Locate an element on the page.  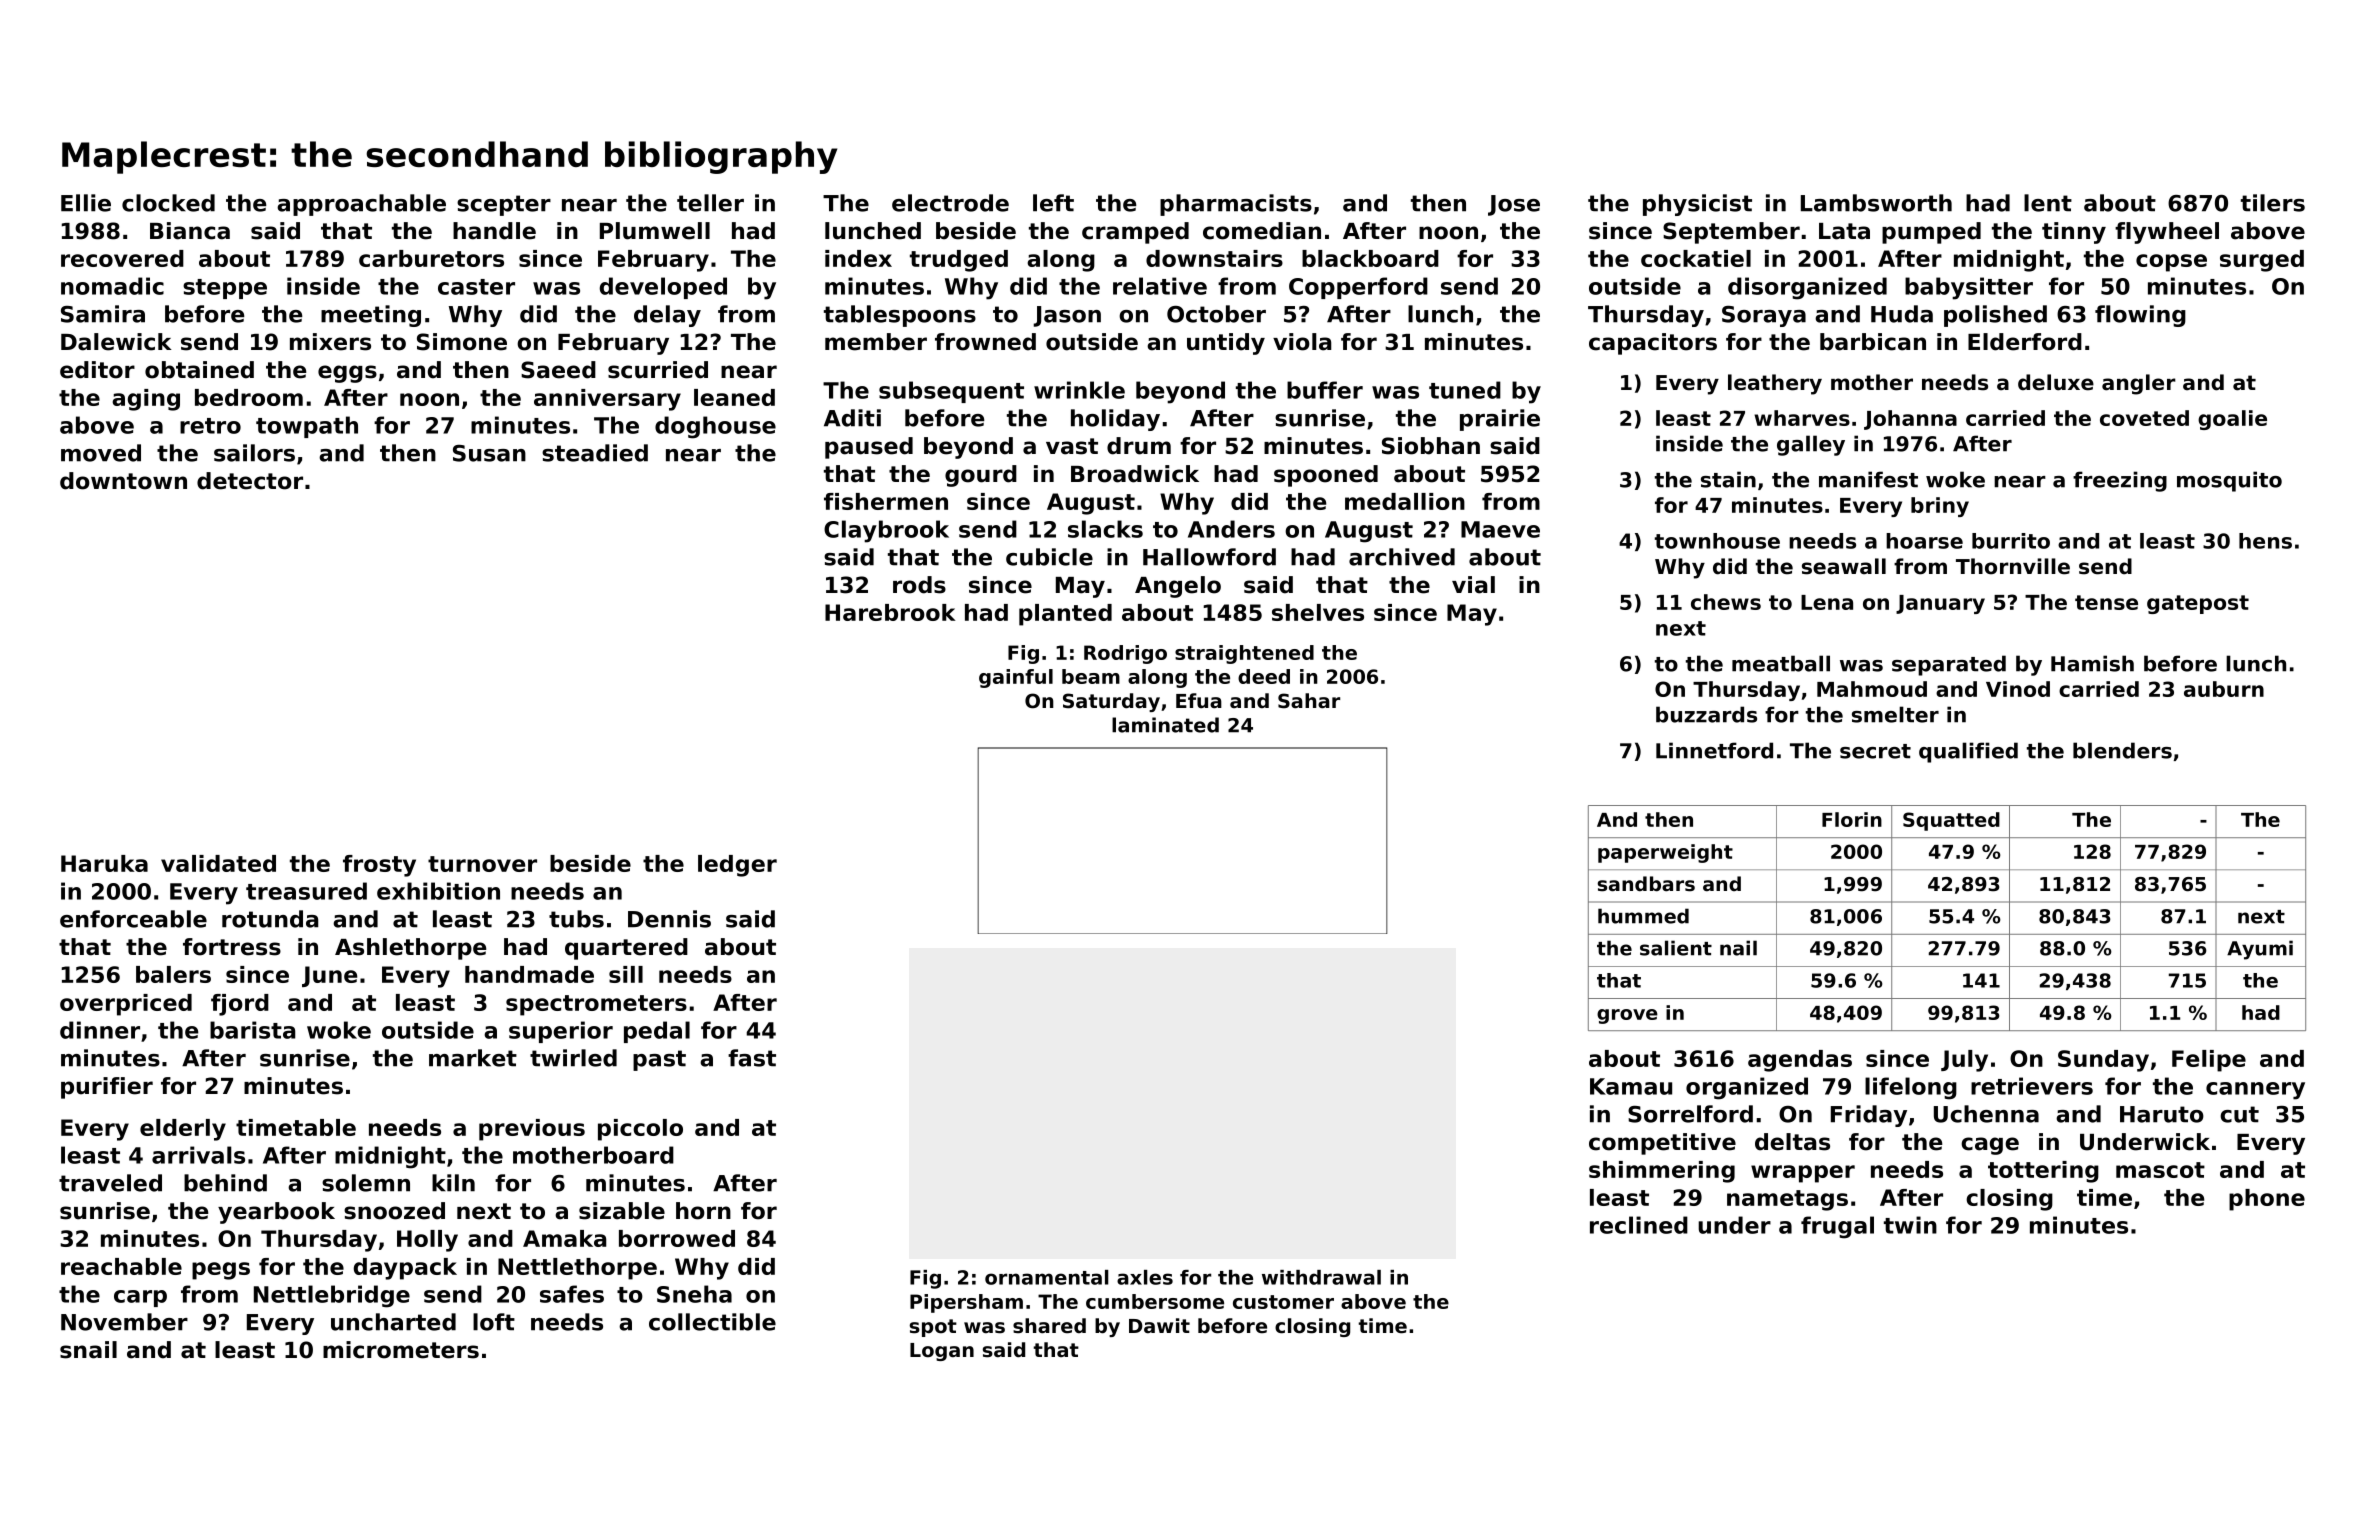
validated is located at coordinates (218, 863).
